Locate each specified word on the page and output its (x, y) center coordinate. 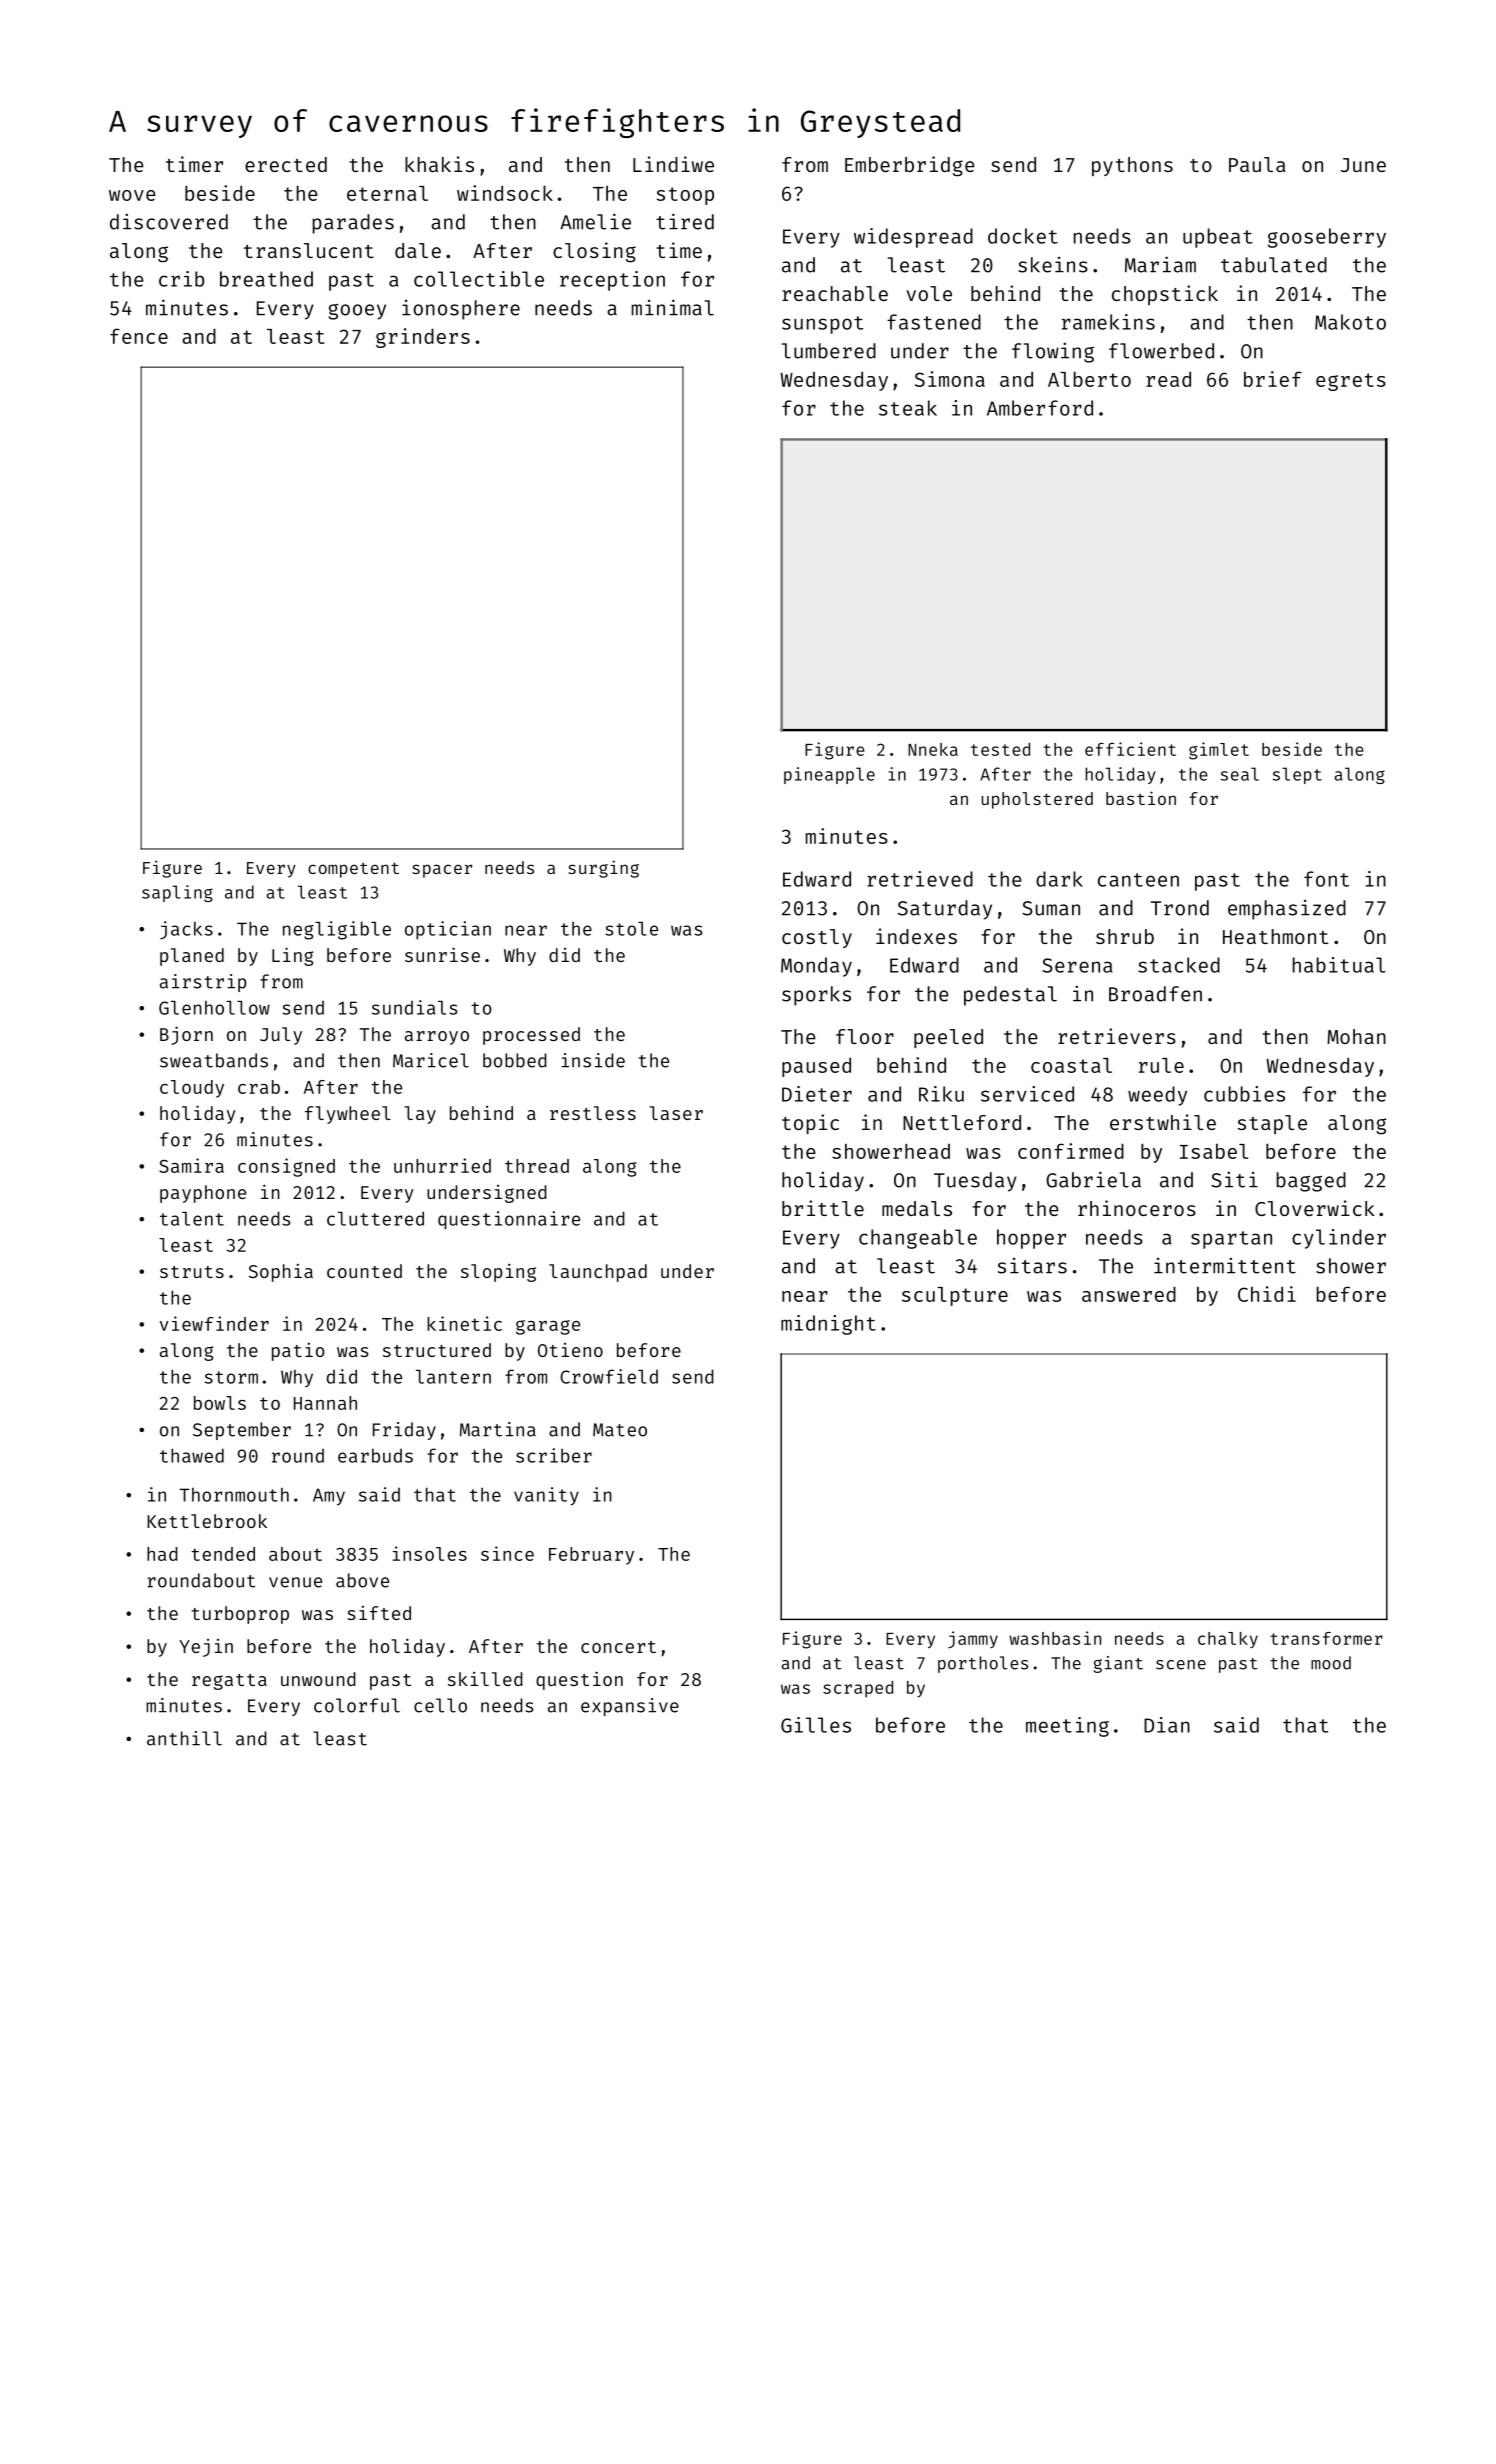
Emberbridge (910, 166)
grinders (423, 338)
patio (298, 1351)
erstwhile (1163, 1122)
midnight (828, 1325)
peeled (948, 1038)
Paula (1257, 164)
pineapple (829, 775)
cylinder (1339, 1239)
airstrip (203, 983)
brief (1273, 379)
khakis (439, 164)
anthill (184, 1738)
